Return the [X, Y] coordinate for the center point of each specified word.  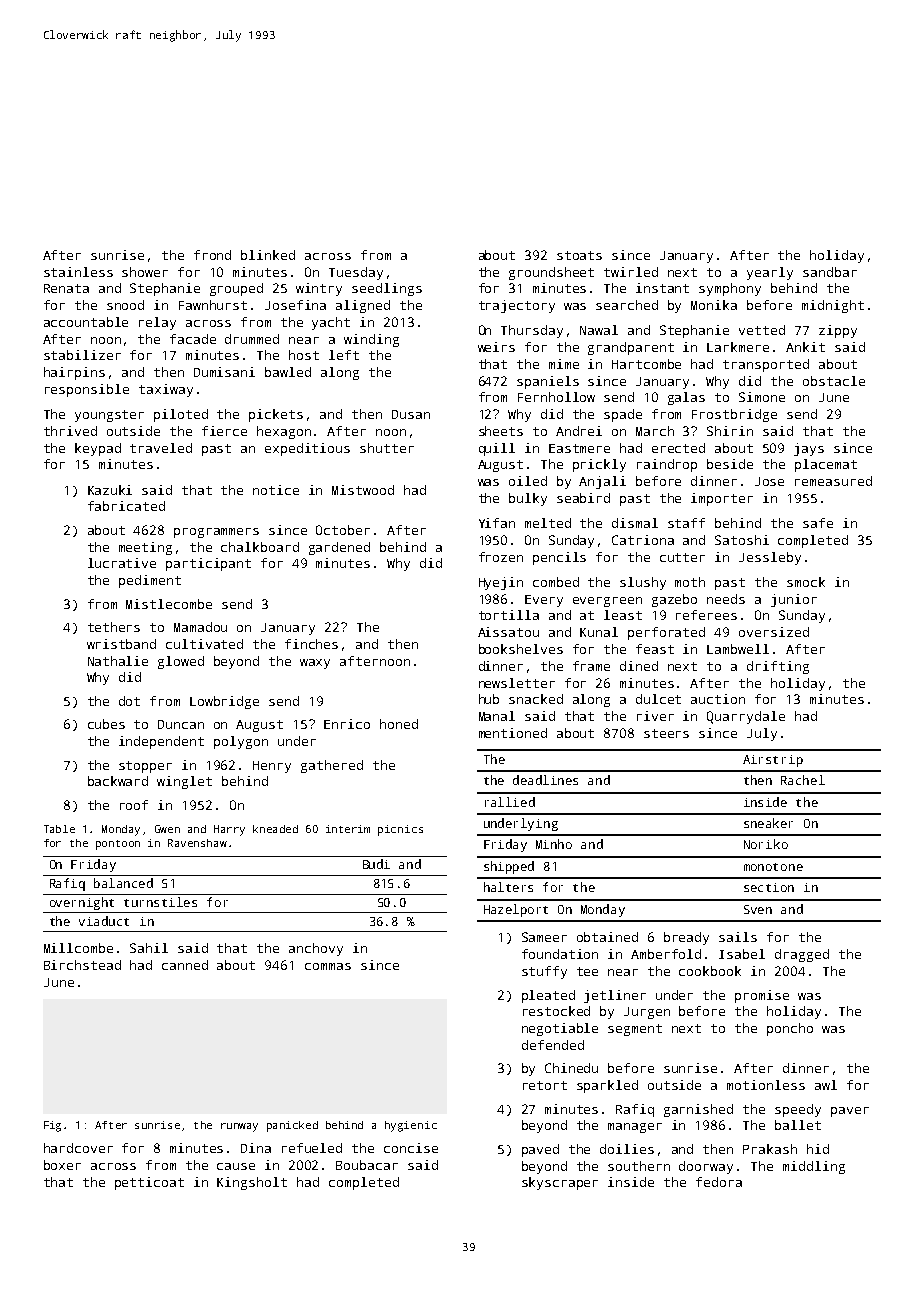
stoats [579, 255]
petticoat [149, 1183]
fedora [719, 1182]
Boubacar [367, 1165]
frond [212, 255]
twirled [631, 272]
